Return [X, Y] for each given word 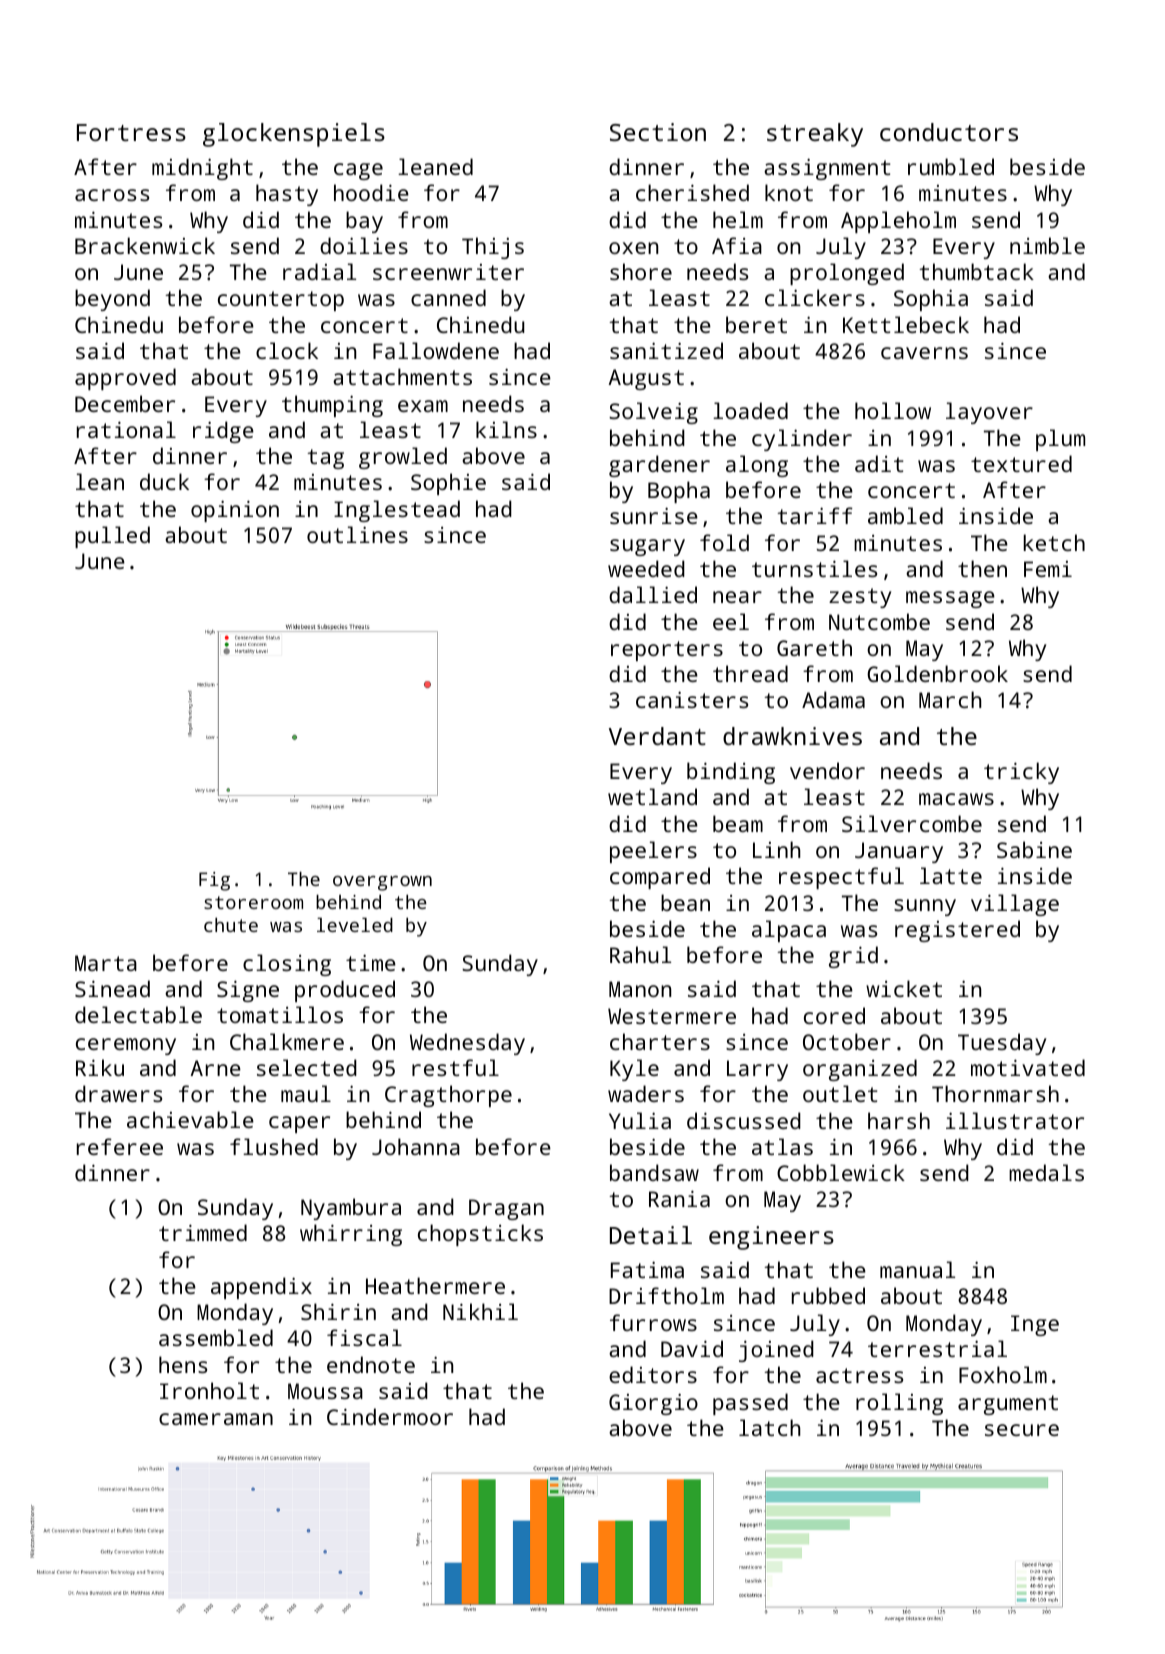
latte [951, 875]
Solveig [653, 413]
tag [325, 459]
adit [879, 463]
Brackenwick [145, 245]
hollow [893, 410]
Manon [640, 989]
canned [448, 297]
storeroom [253, 902]
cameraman [216, 1419]
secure [1022, 1430]
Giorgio [653, 1404]
